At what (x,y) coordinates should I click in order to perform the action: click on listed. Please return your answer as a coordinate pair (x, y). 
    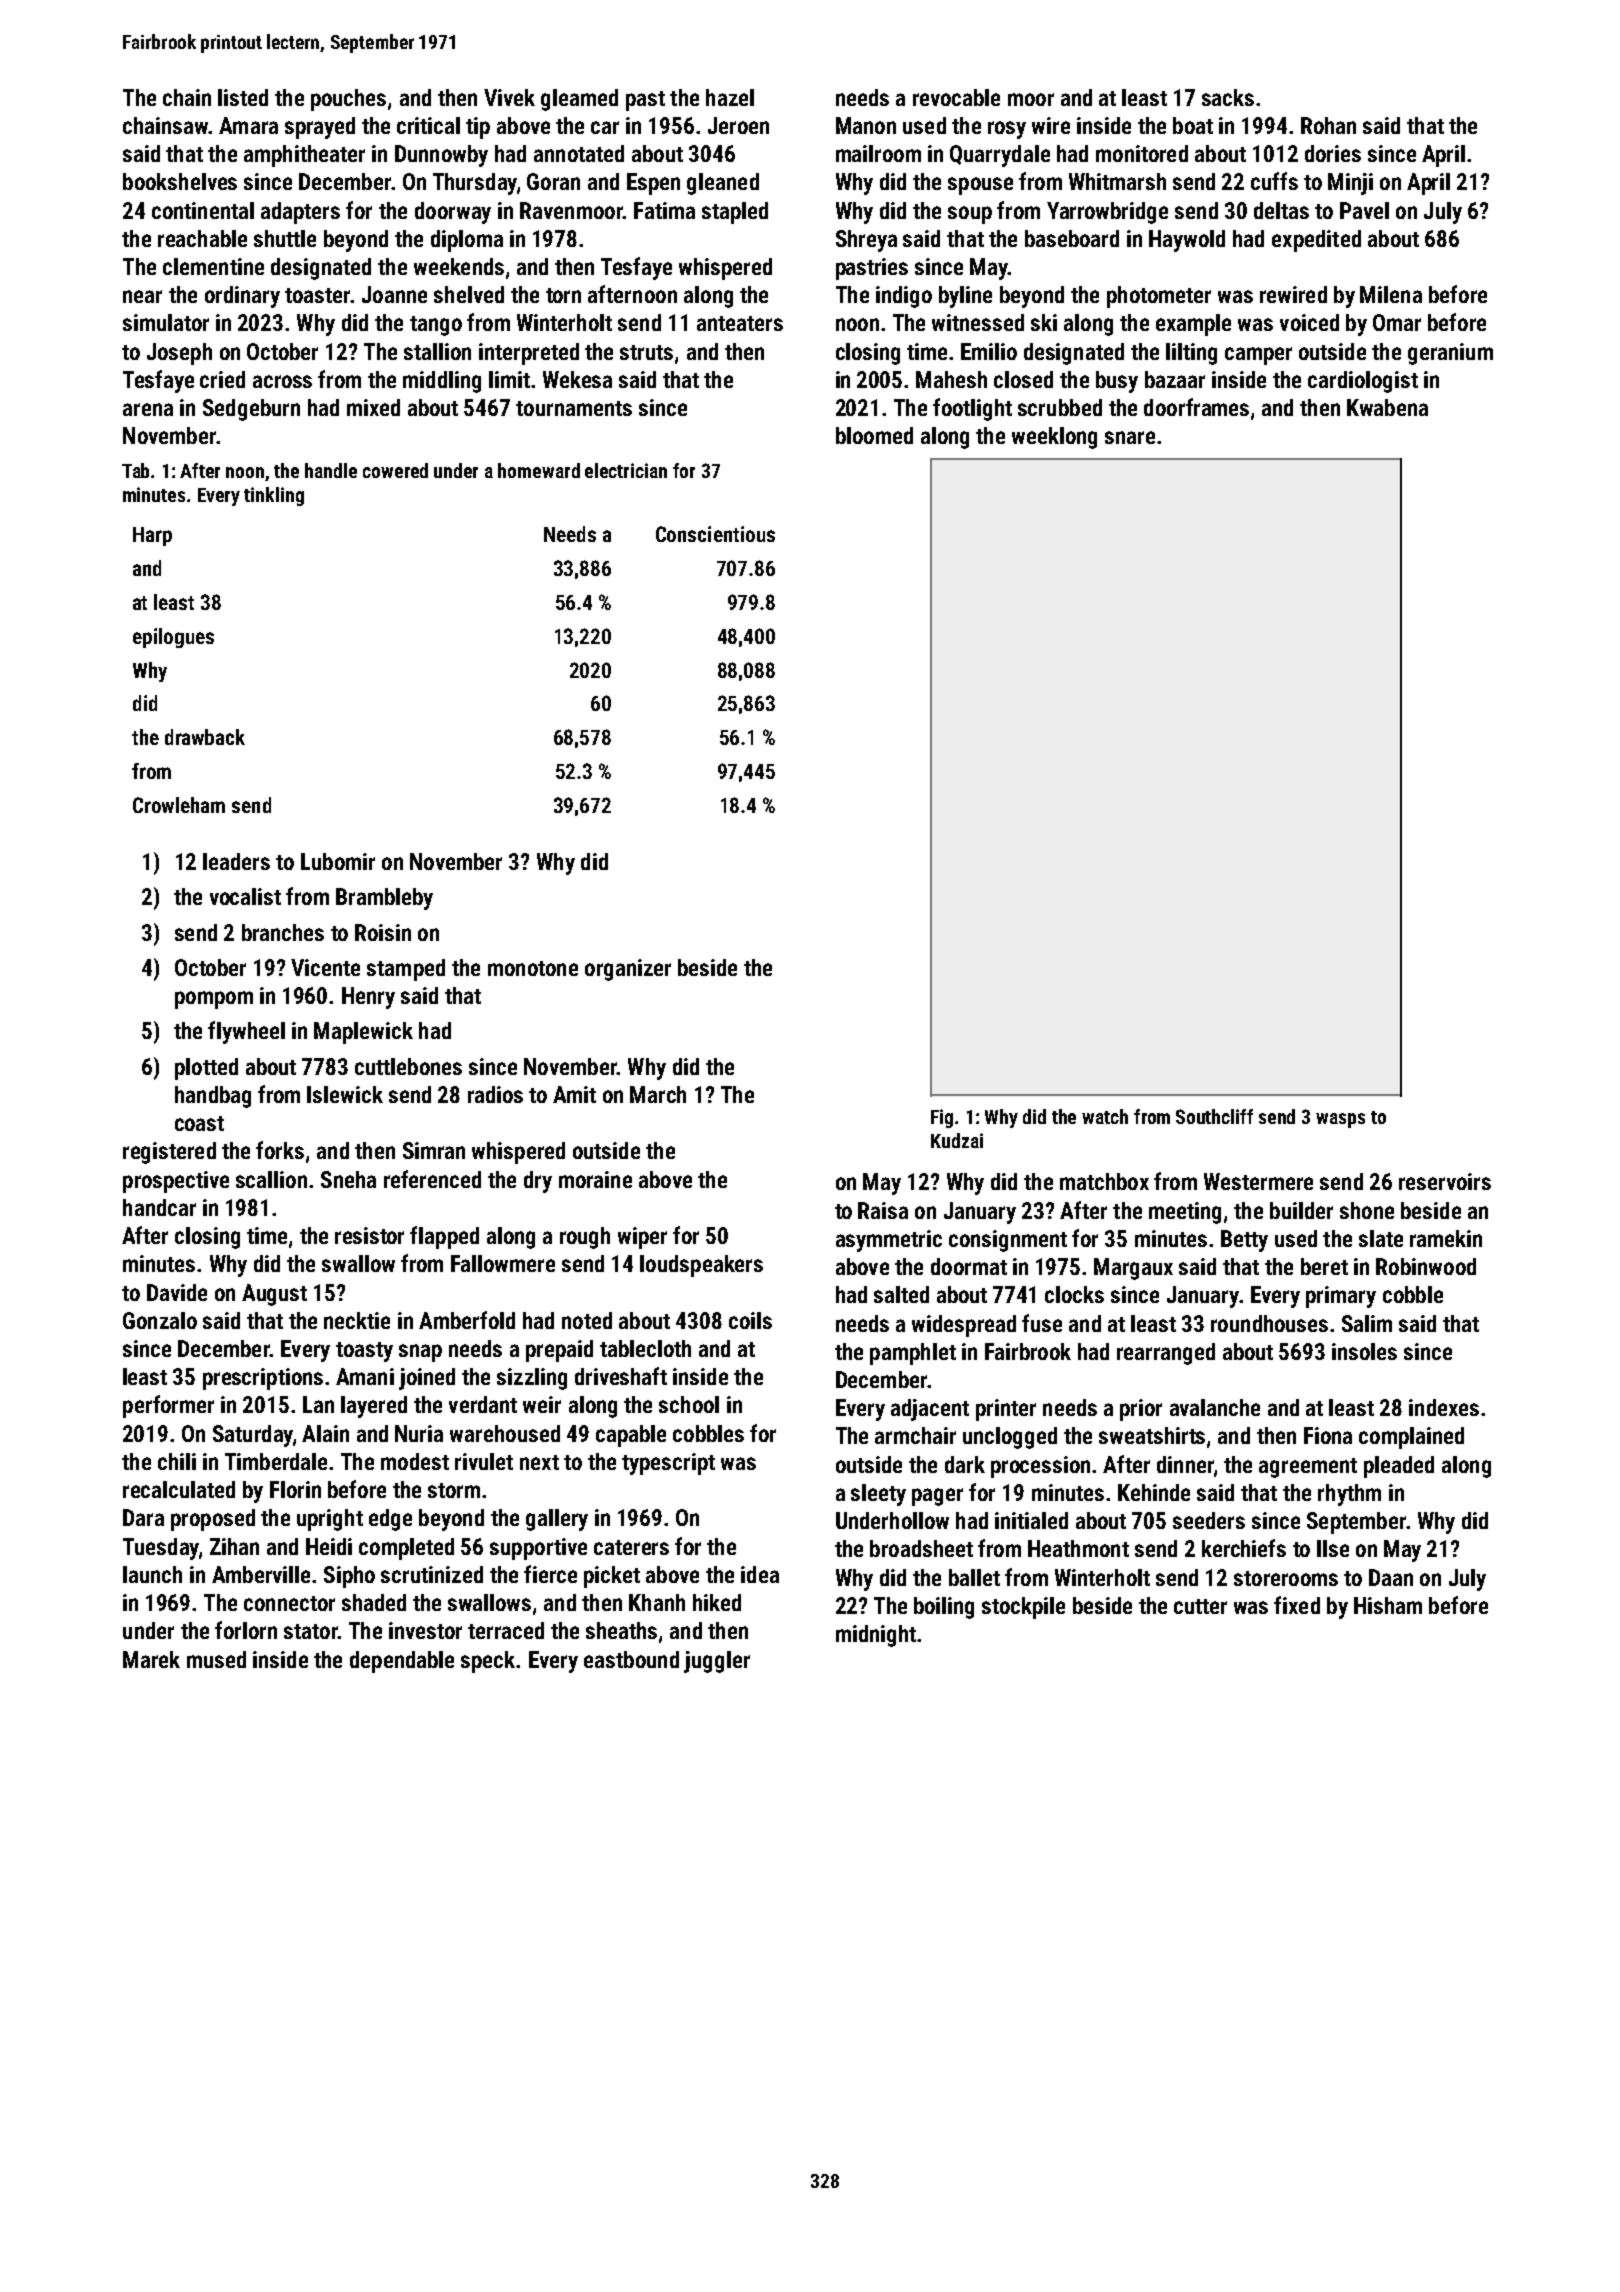
    Looking at the image, I should click on (243, 97).
